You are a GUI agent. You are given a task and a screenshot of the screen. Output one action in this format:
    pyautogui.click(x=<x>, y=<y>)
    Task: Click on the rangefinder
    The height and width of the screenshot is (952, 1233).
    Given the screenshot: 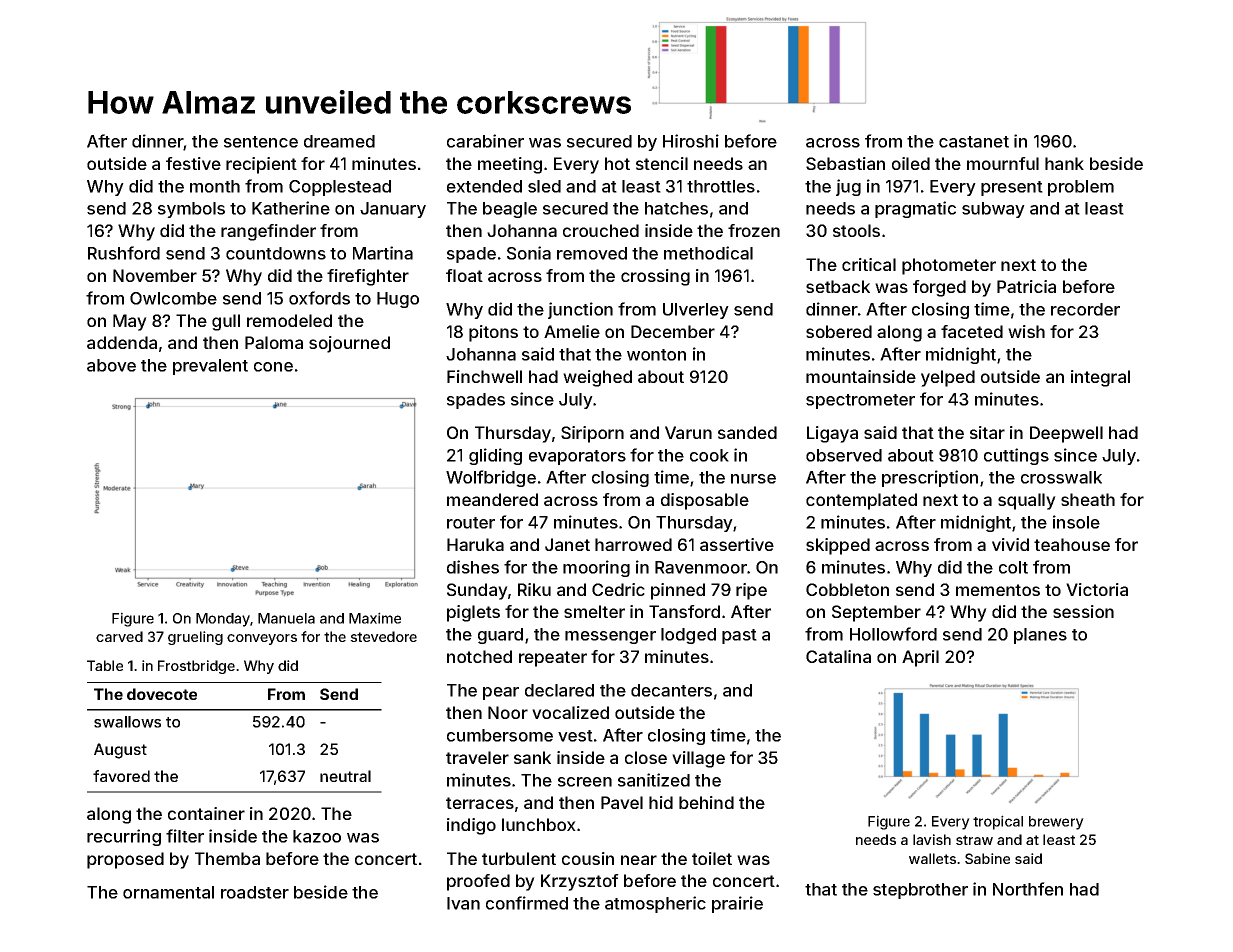 What is the action you would take?
    pyautogui.click(x=268, y=232)
